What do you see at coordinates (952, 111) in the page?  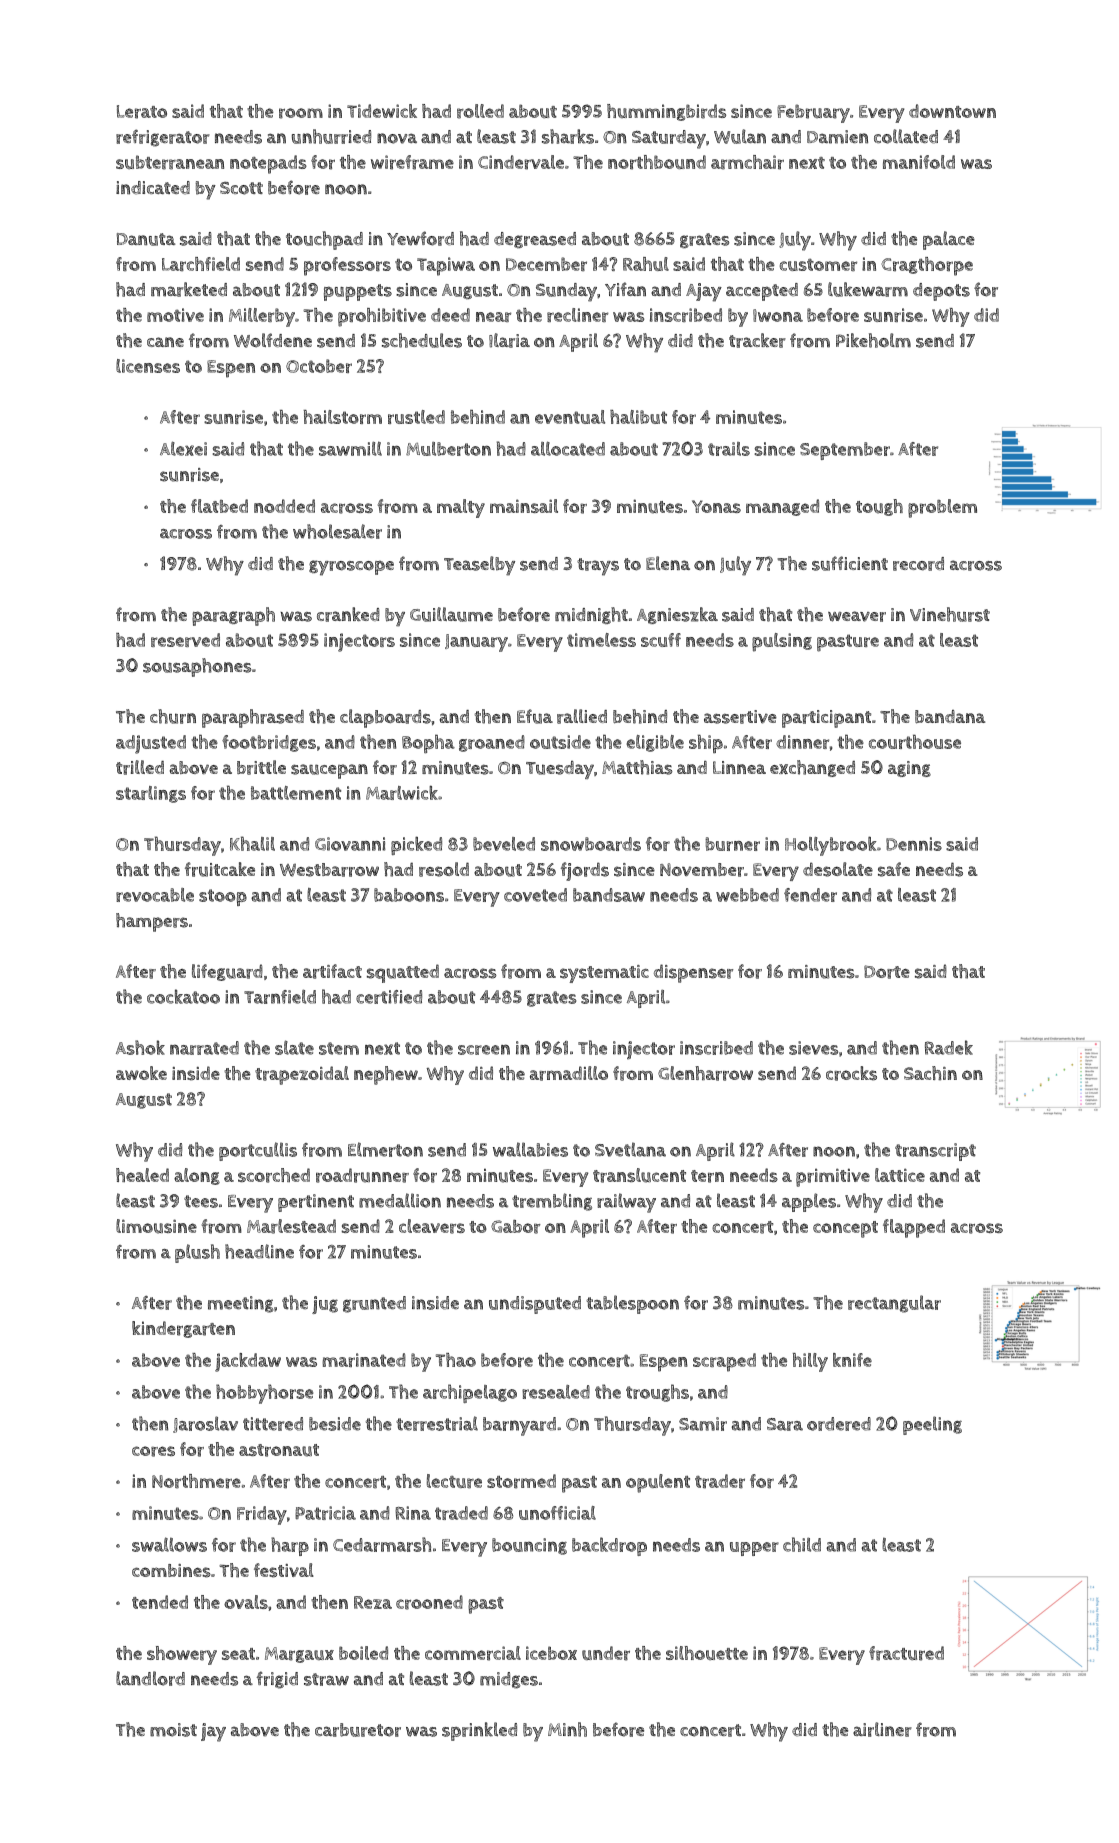 I see `downtown` at bounding box center [952, 111].
